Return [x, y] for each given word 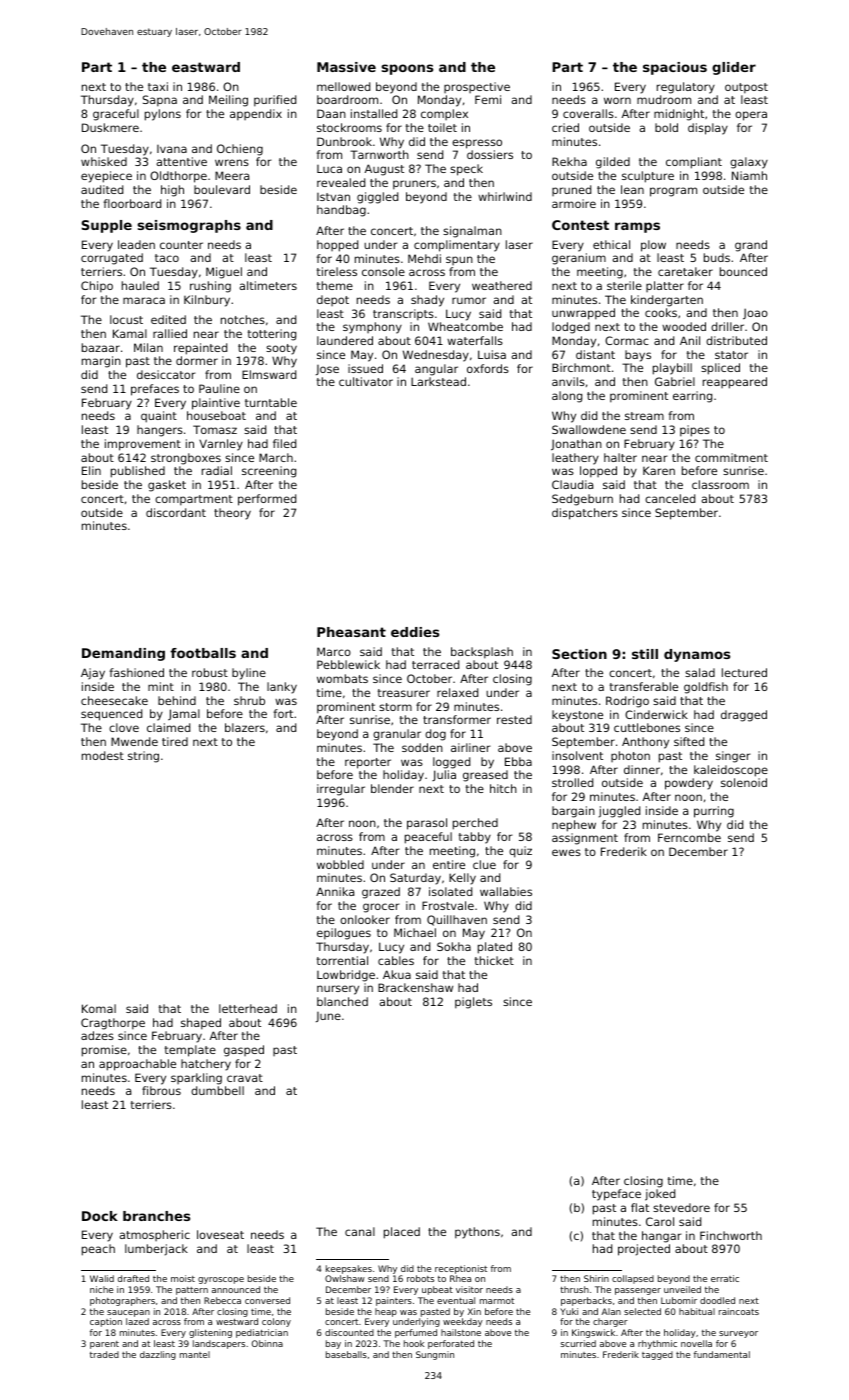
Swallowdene [589, 429]
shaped [201, 1024]
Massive [346, 67]
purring [714, 812]
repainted [200, 349]
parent [104, 1345]
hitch [503, 788]
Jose [327, 370]
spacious [675, 68]
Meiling [228, 101]
